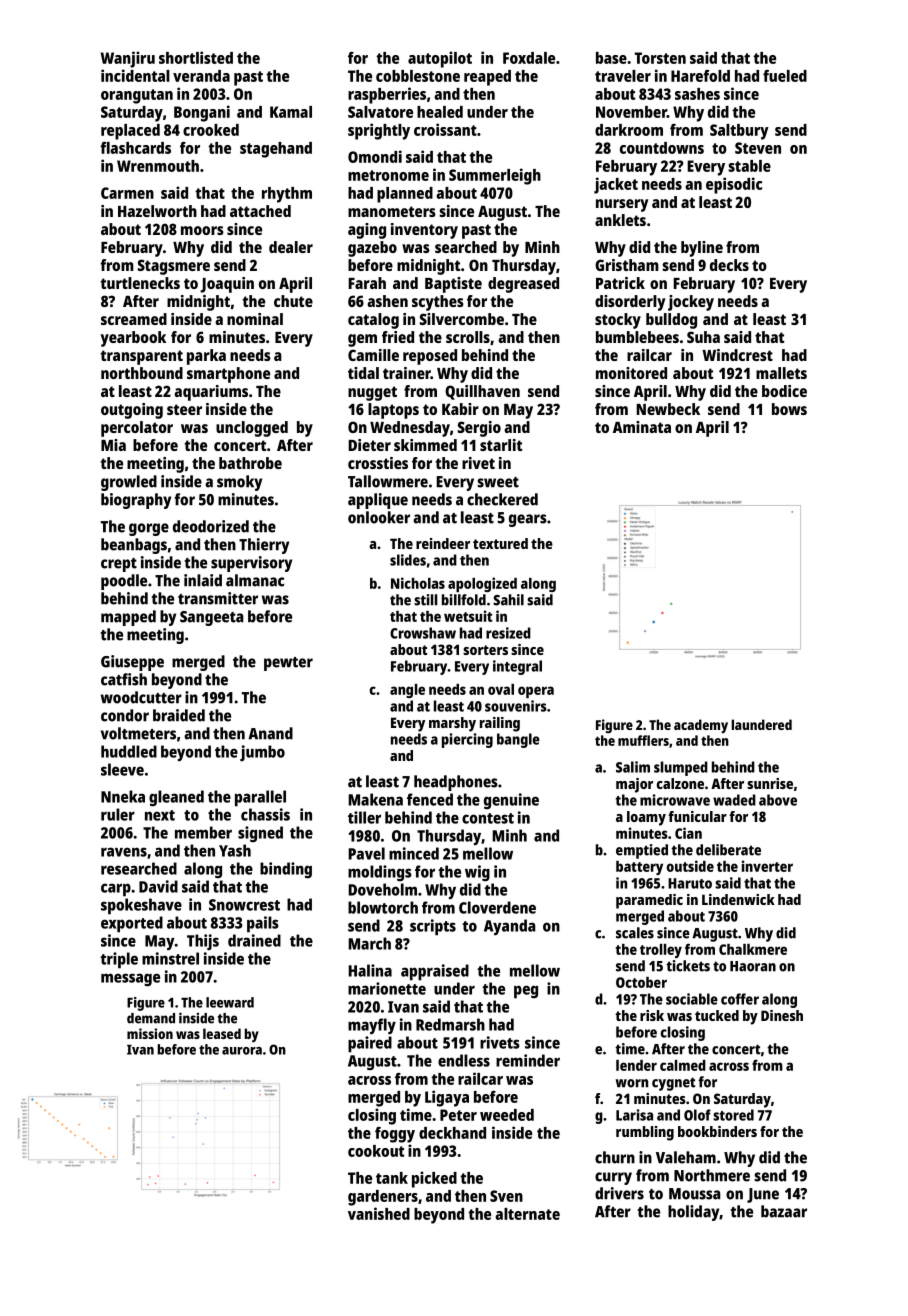 This screenshot has height=1316, width=908. What do you see at coordinates (140, 283) in the screenshot?
I see `turtlenecks` at bounding box center [140, 283].
